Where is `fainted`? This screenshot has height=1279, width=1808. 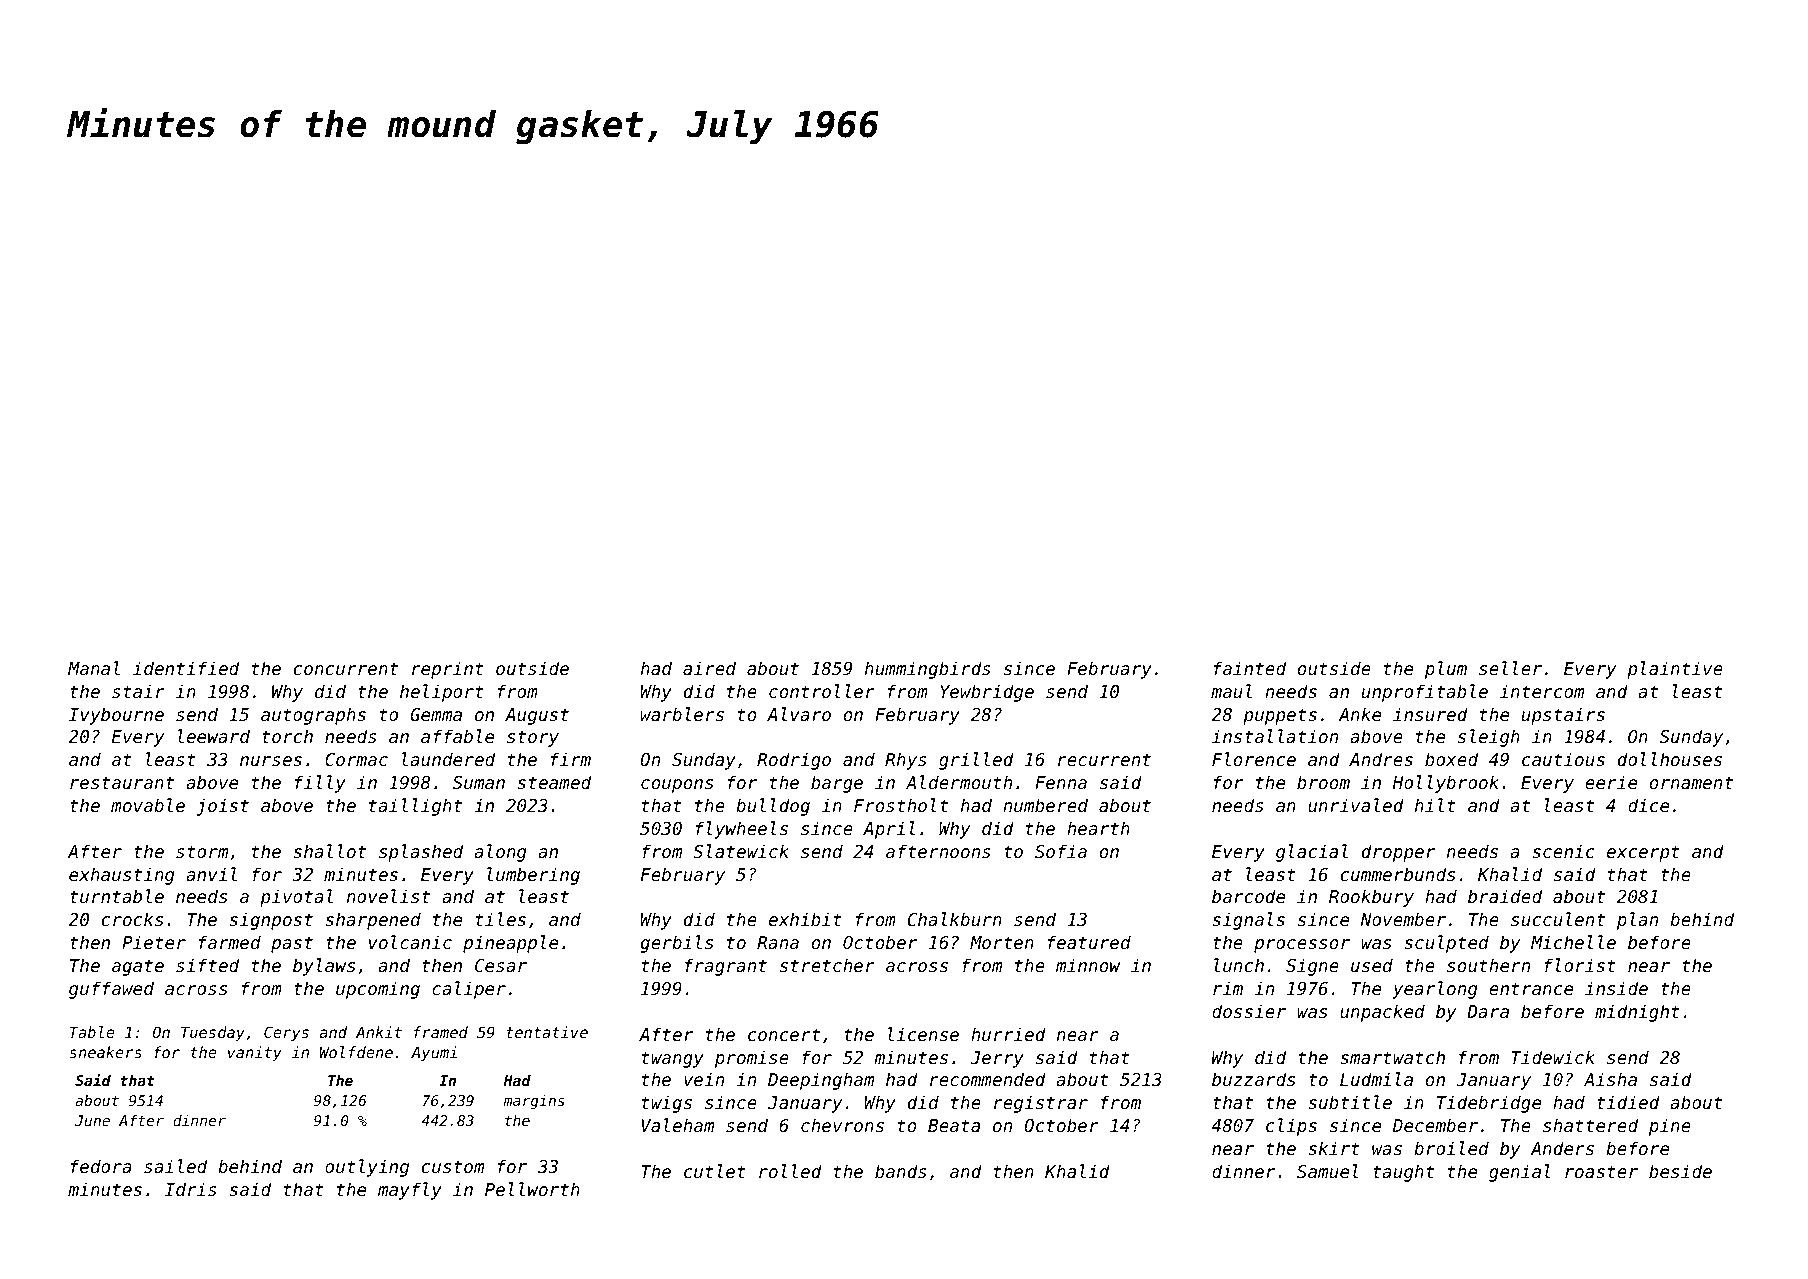 fainted is located at coordinates (1250, 668).
